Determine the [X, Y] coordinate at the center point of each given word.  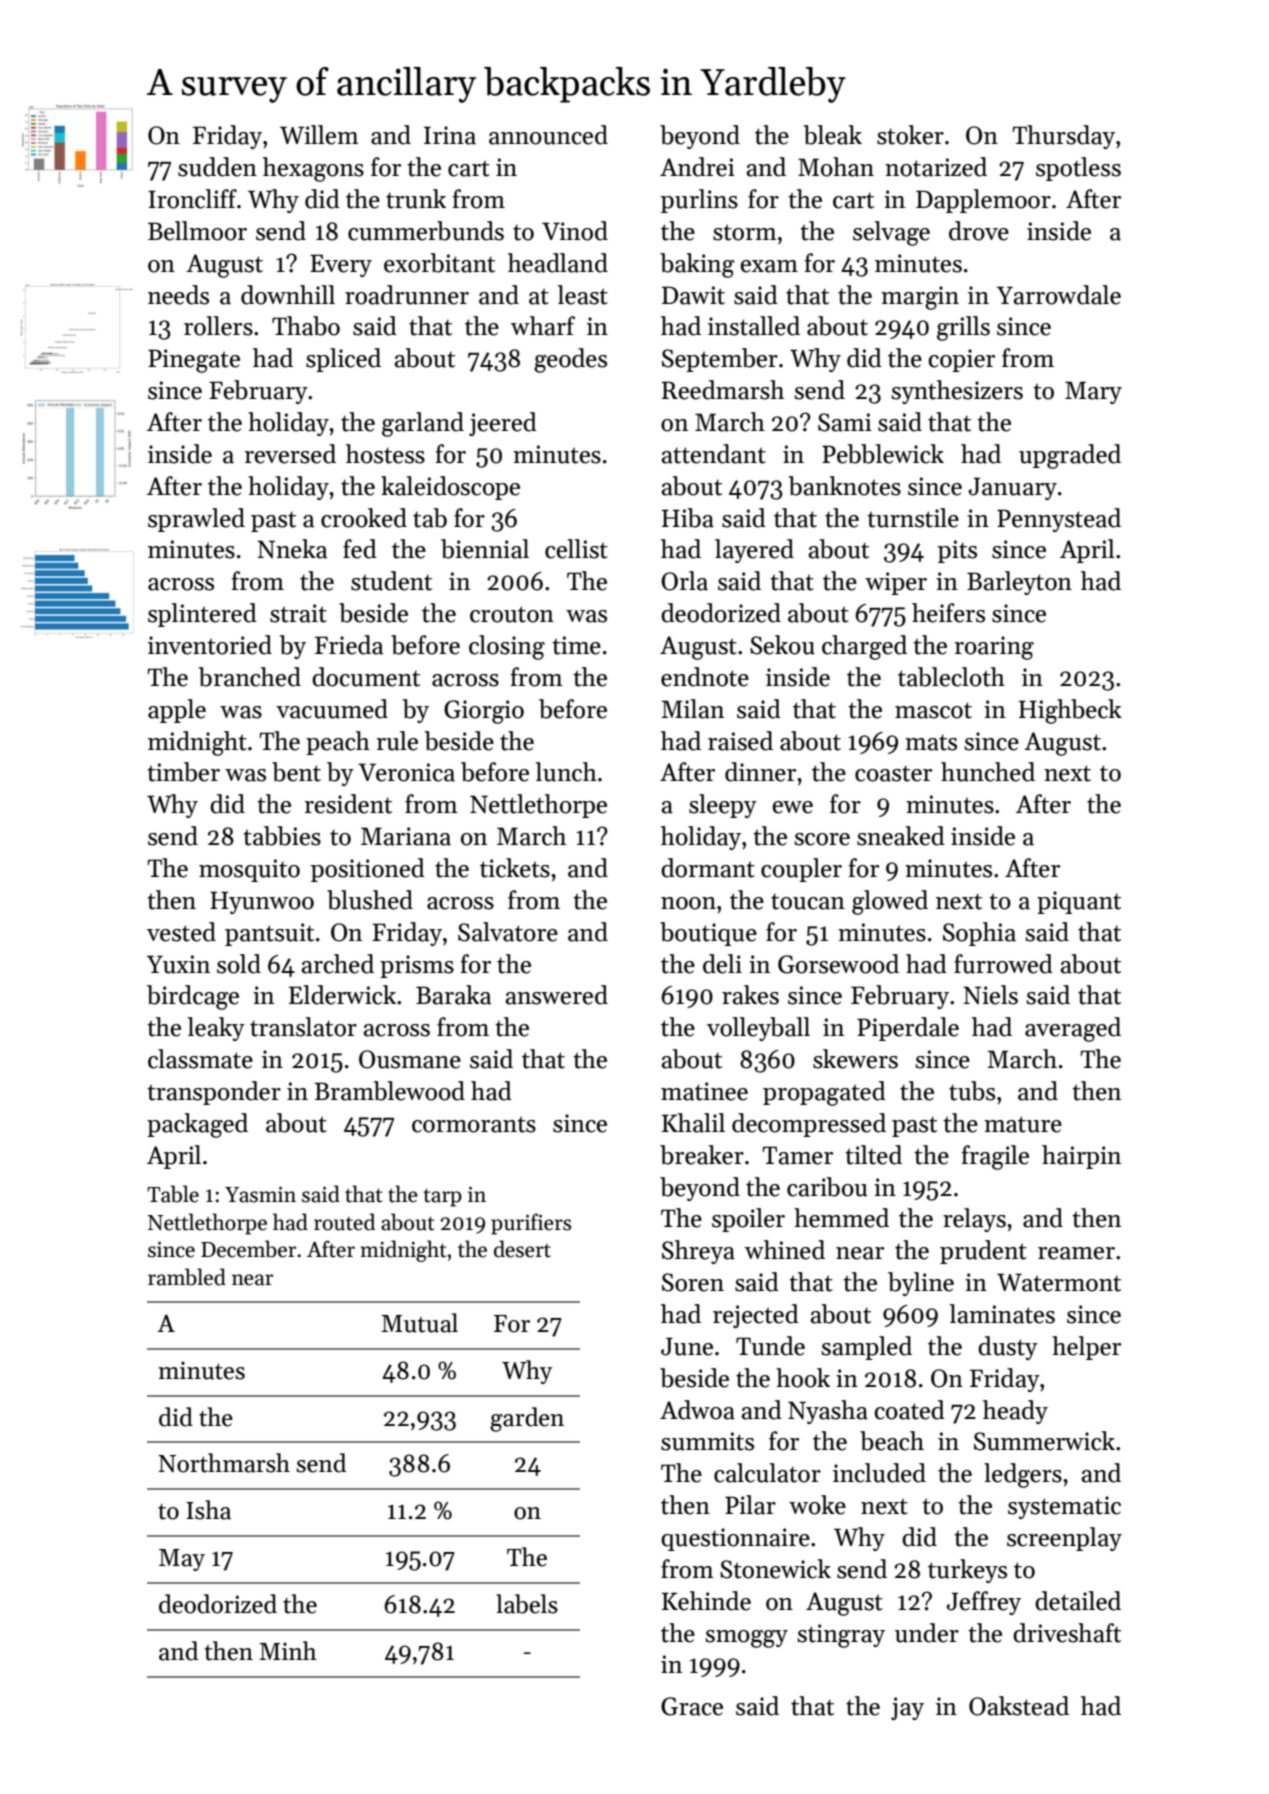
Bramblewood [389, 1091]
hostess [385, 454]
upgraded [1070, 456]
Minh [288, 1650]
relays [974, 1220]
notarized [936, 167]
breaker [702, 1155]
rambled [187, 1277]
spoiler [748, 1220]
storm [745, 232]
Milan [692, 709]
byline [921, 1284]
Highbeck [1070, 711]
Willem [319, 135]
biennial [485, 549]
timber [183, 772]
